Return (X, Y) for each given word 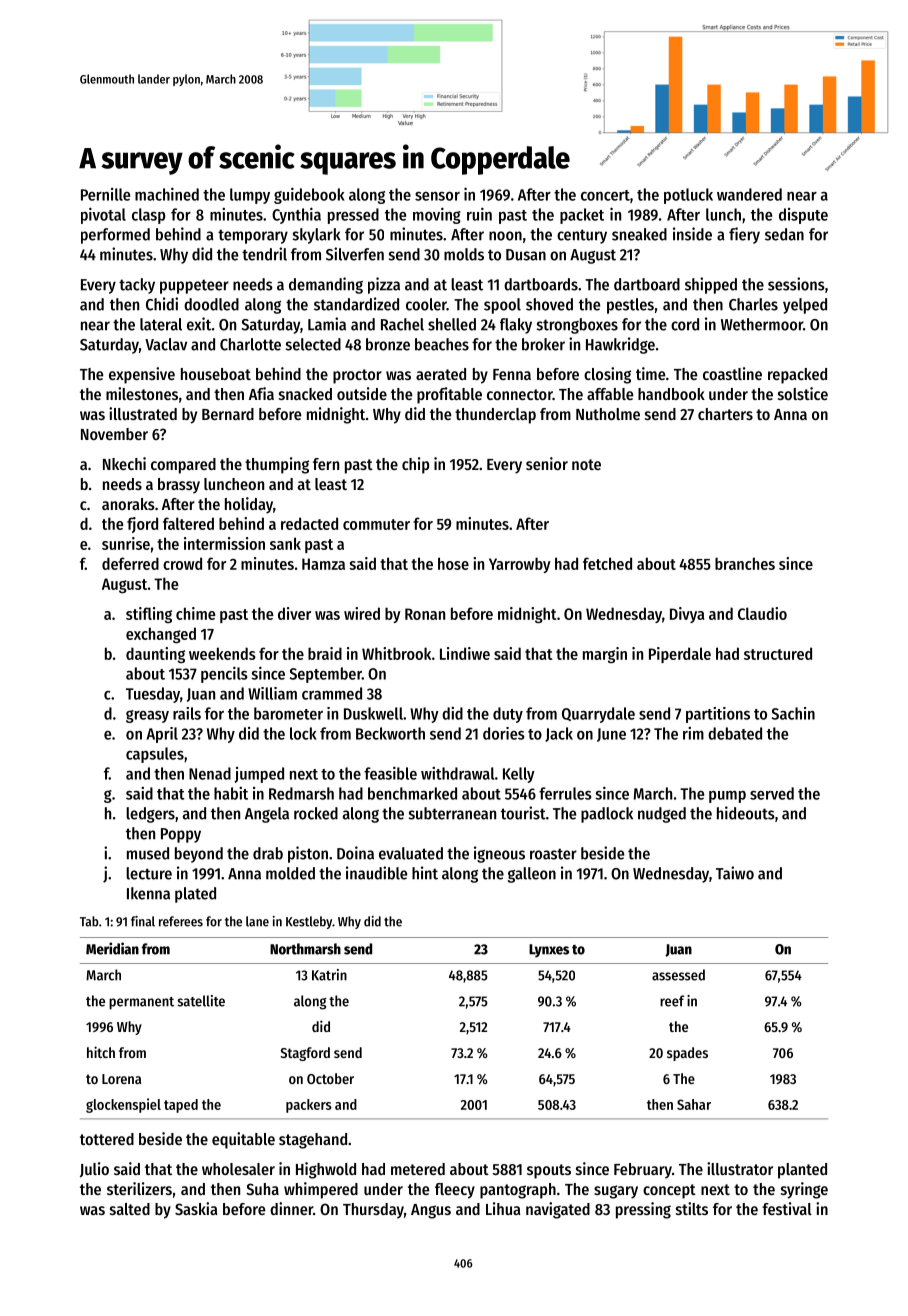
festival (787, 1208)
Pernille (105, 194)
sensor (437, 196)
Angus (431, 1211)
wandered (749, 194)
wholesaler (238, 1169)
